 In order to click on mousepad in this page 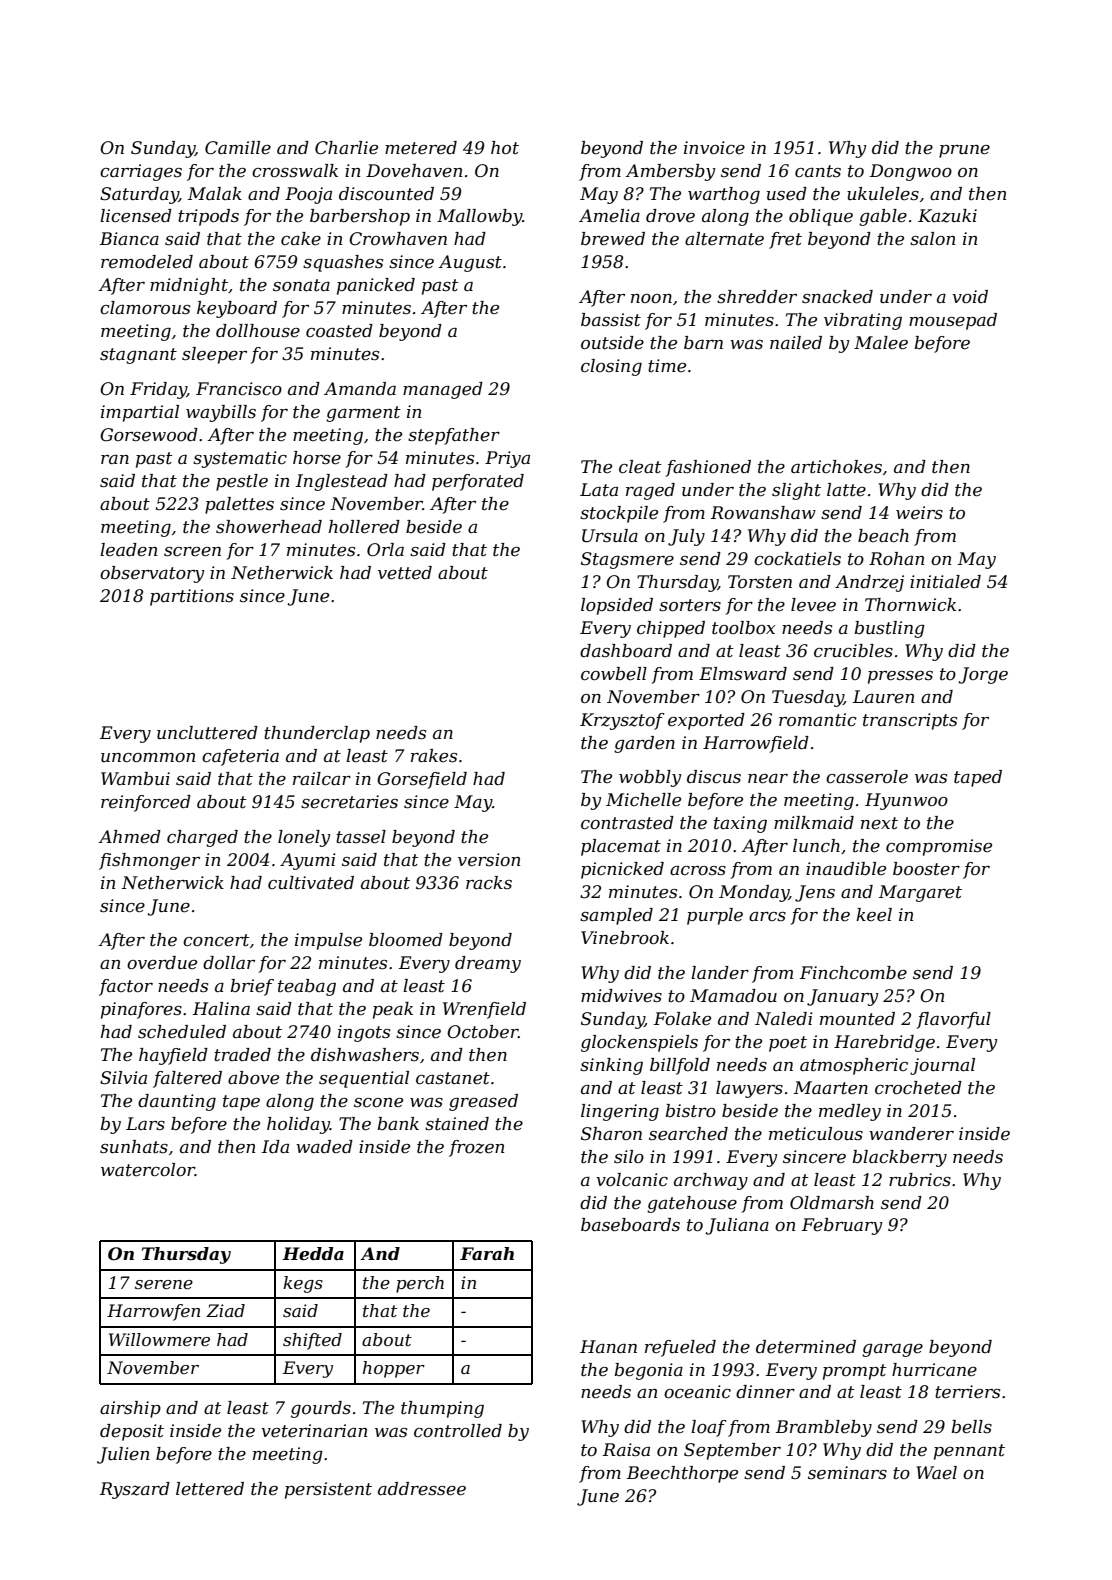, I will do `click(953, 321)`.
